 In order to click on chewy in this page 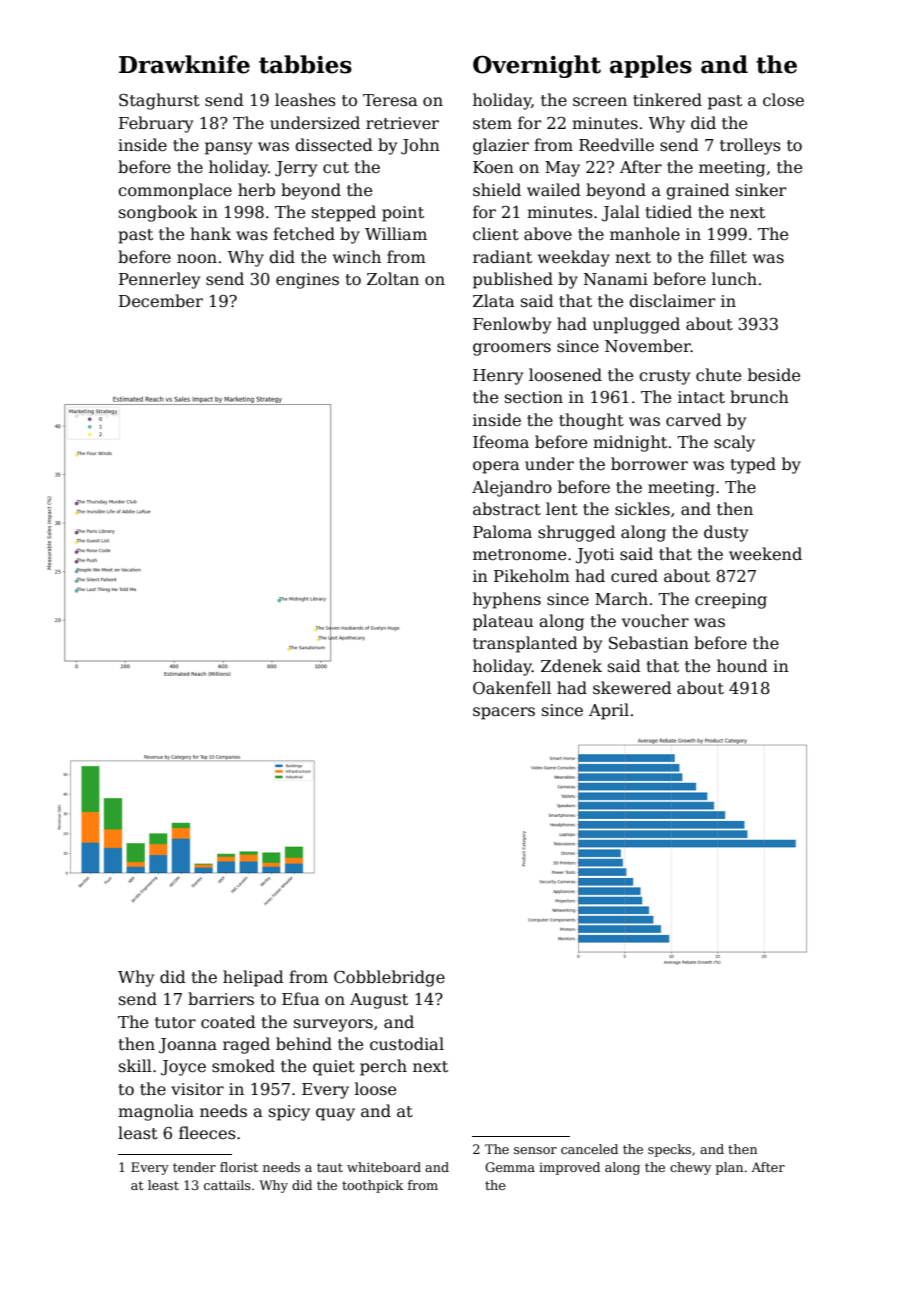, I will do `click(690, 1168)`.
